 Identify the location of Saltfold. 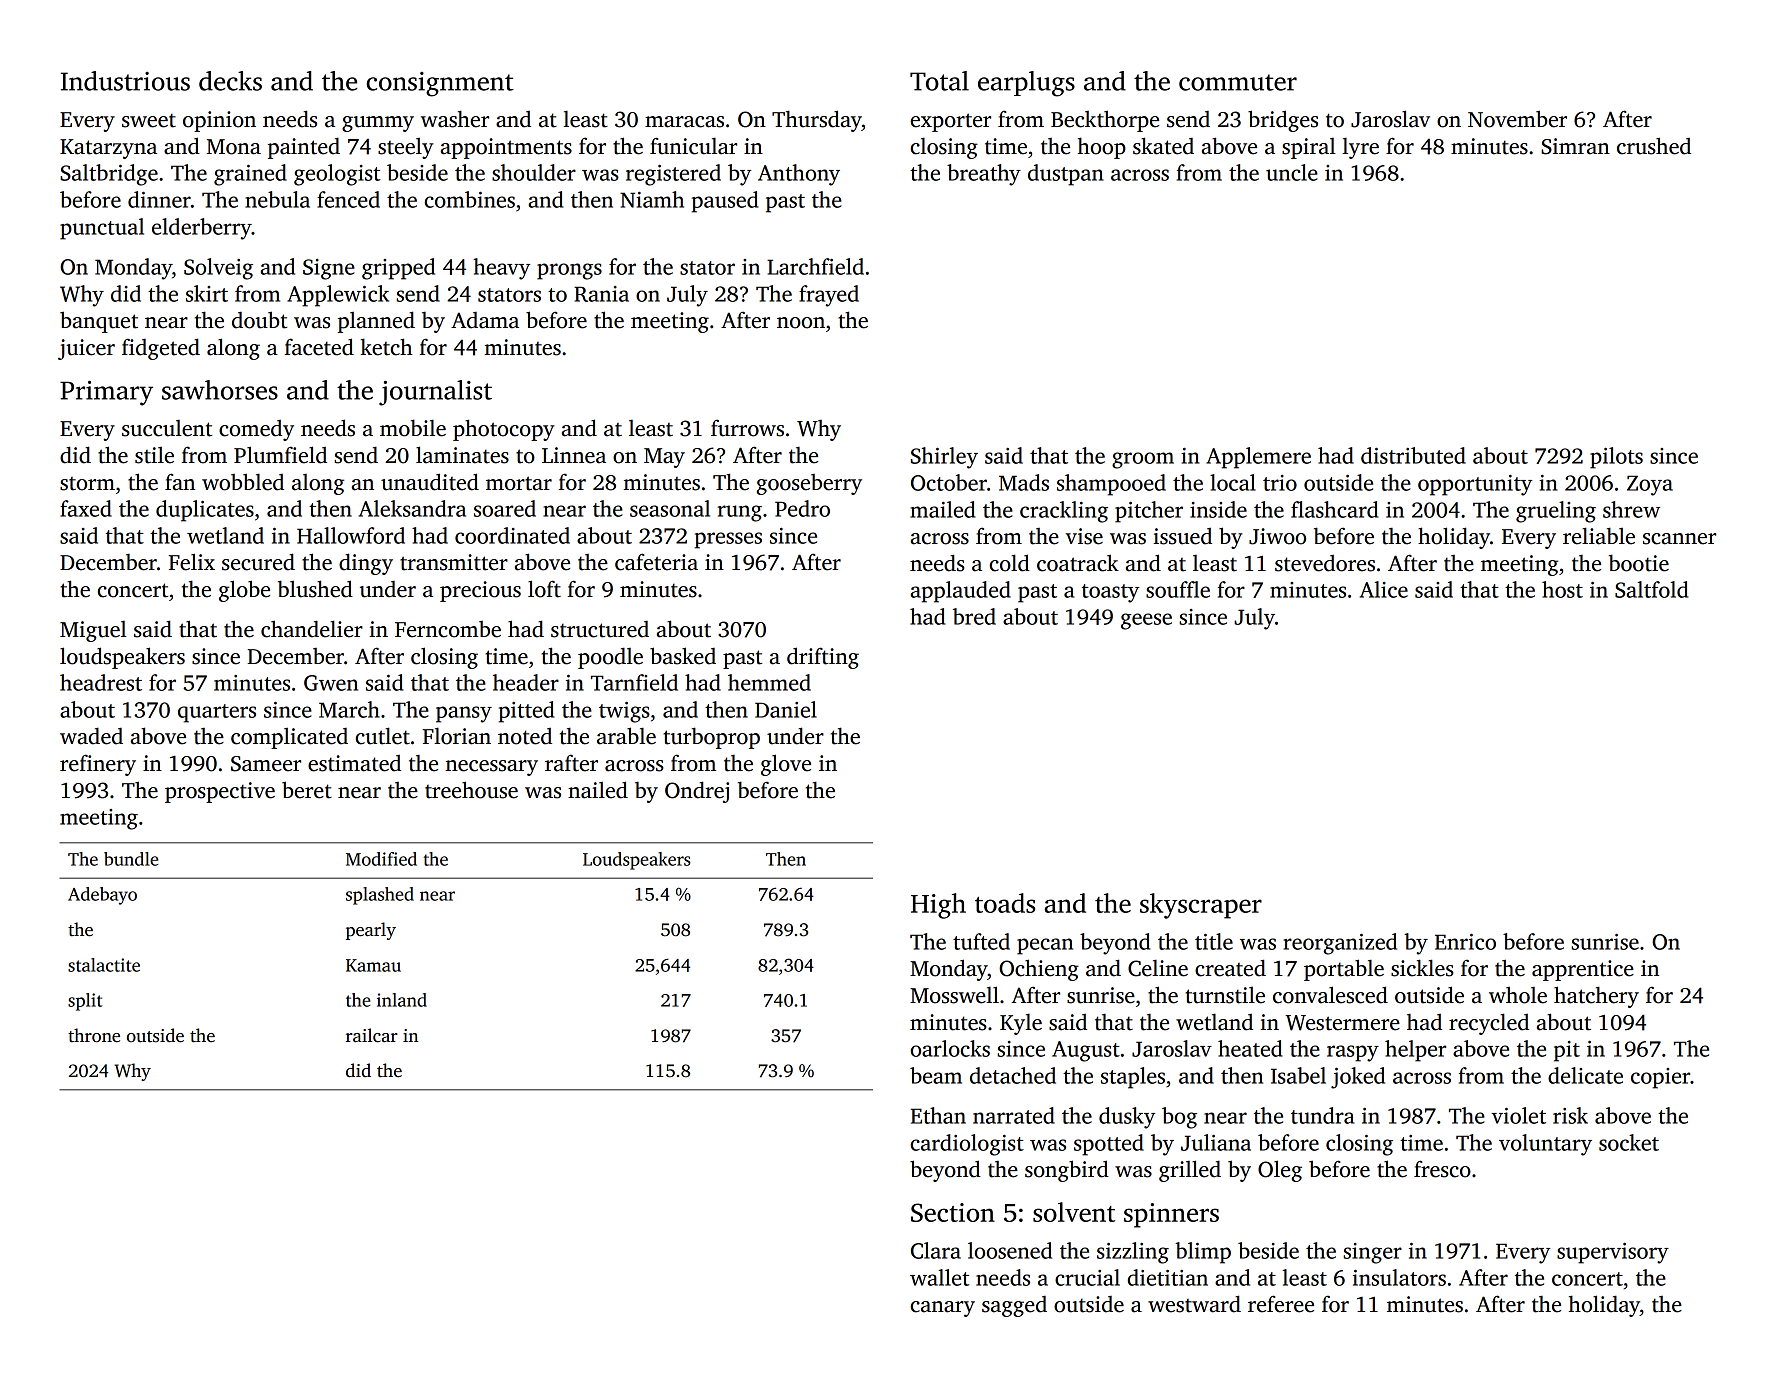
(1651, 589).
